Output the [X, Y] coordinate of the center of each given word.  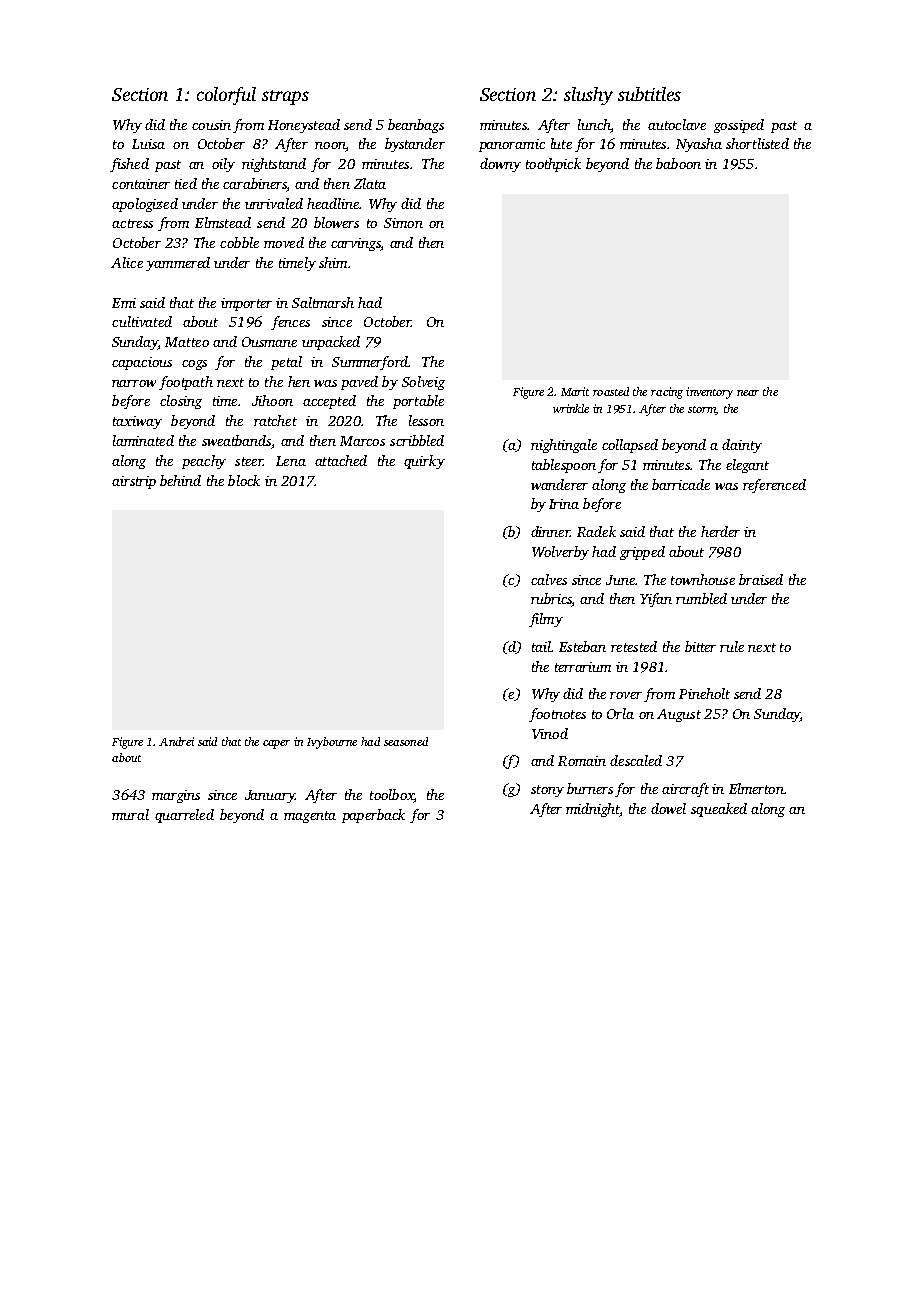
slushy [588, 96]
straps [285, 97]
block [244, 480]
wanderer [559, 484]
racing [667, 393]
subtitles [649, 94]
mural [130, 814]
